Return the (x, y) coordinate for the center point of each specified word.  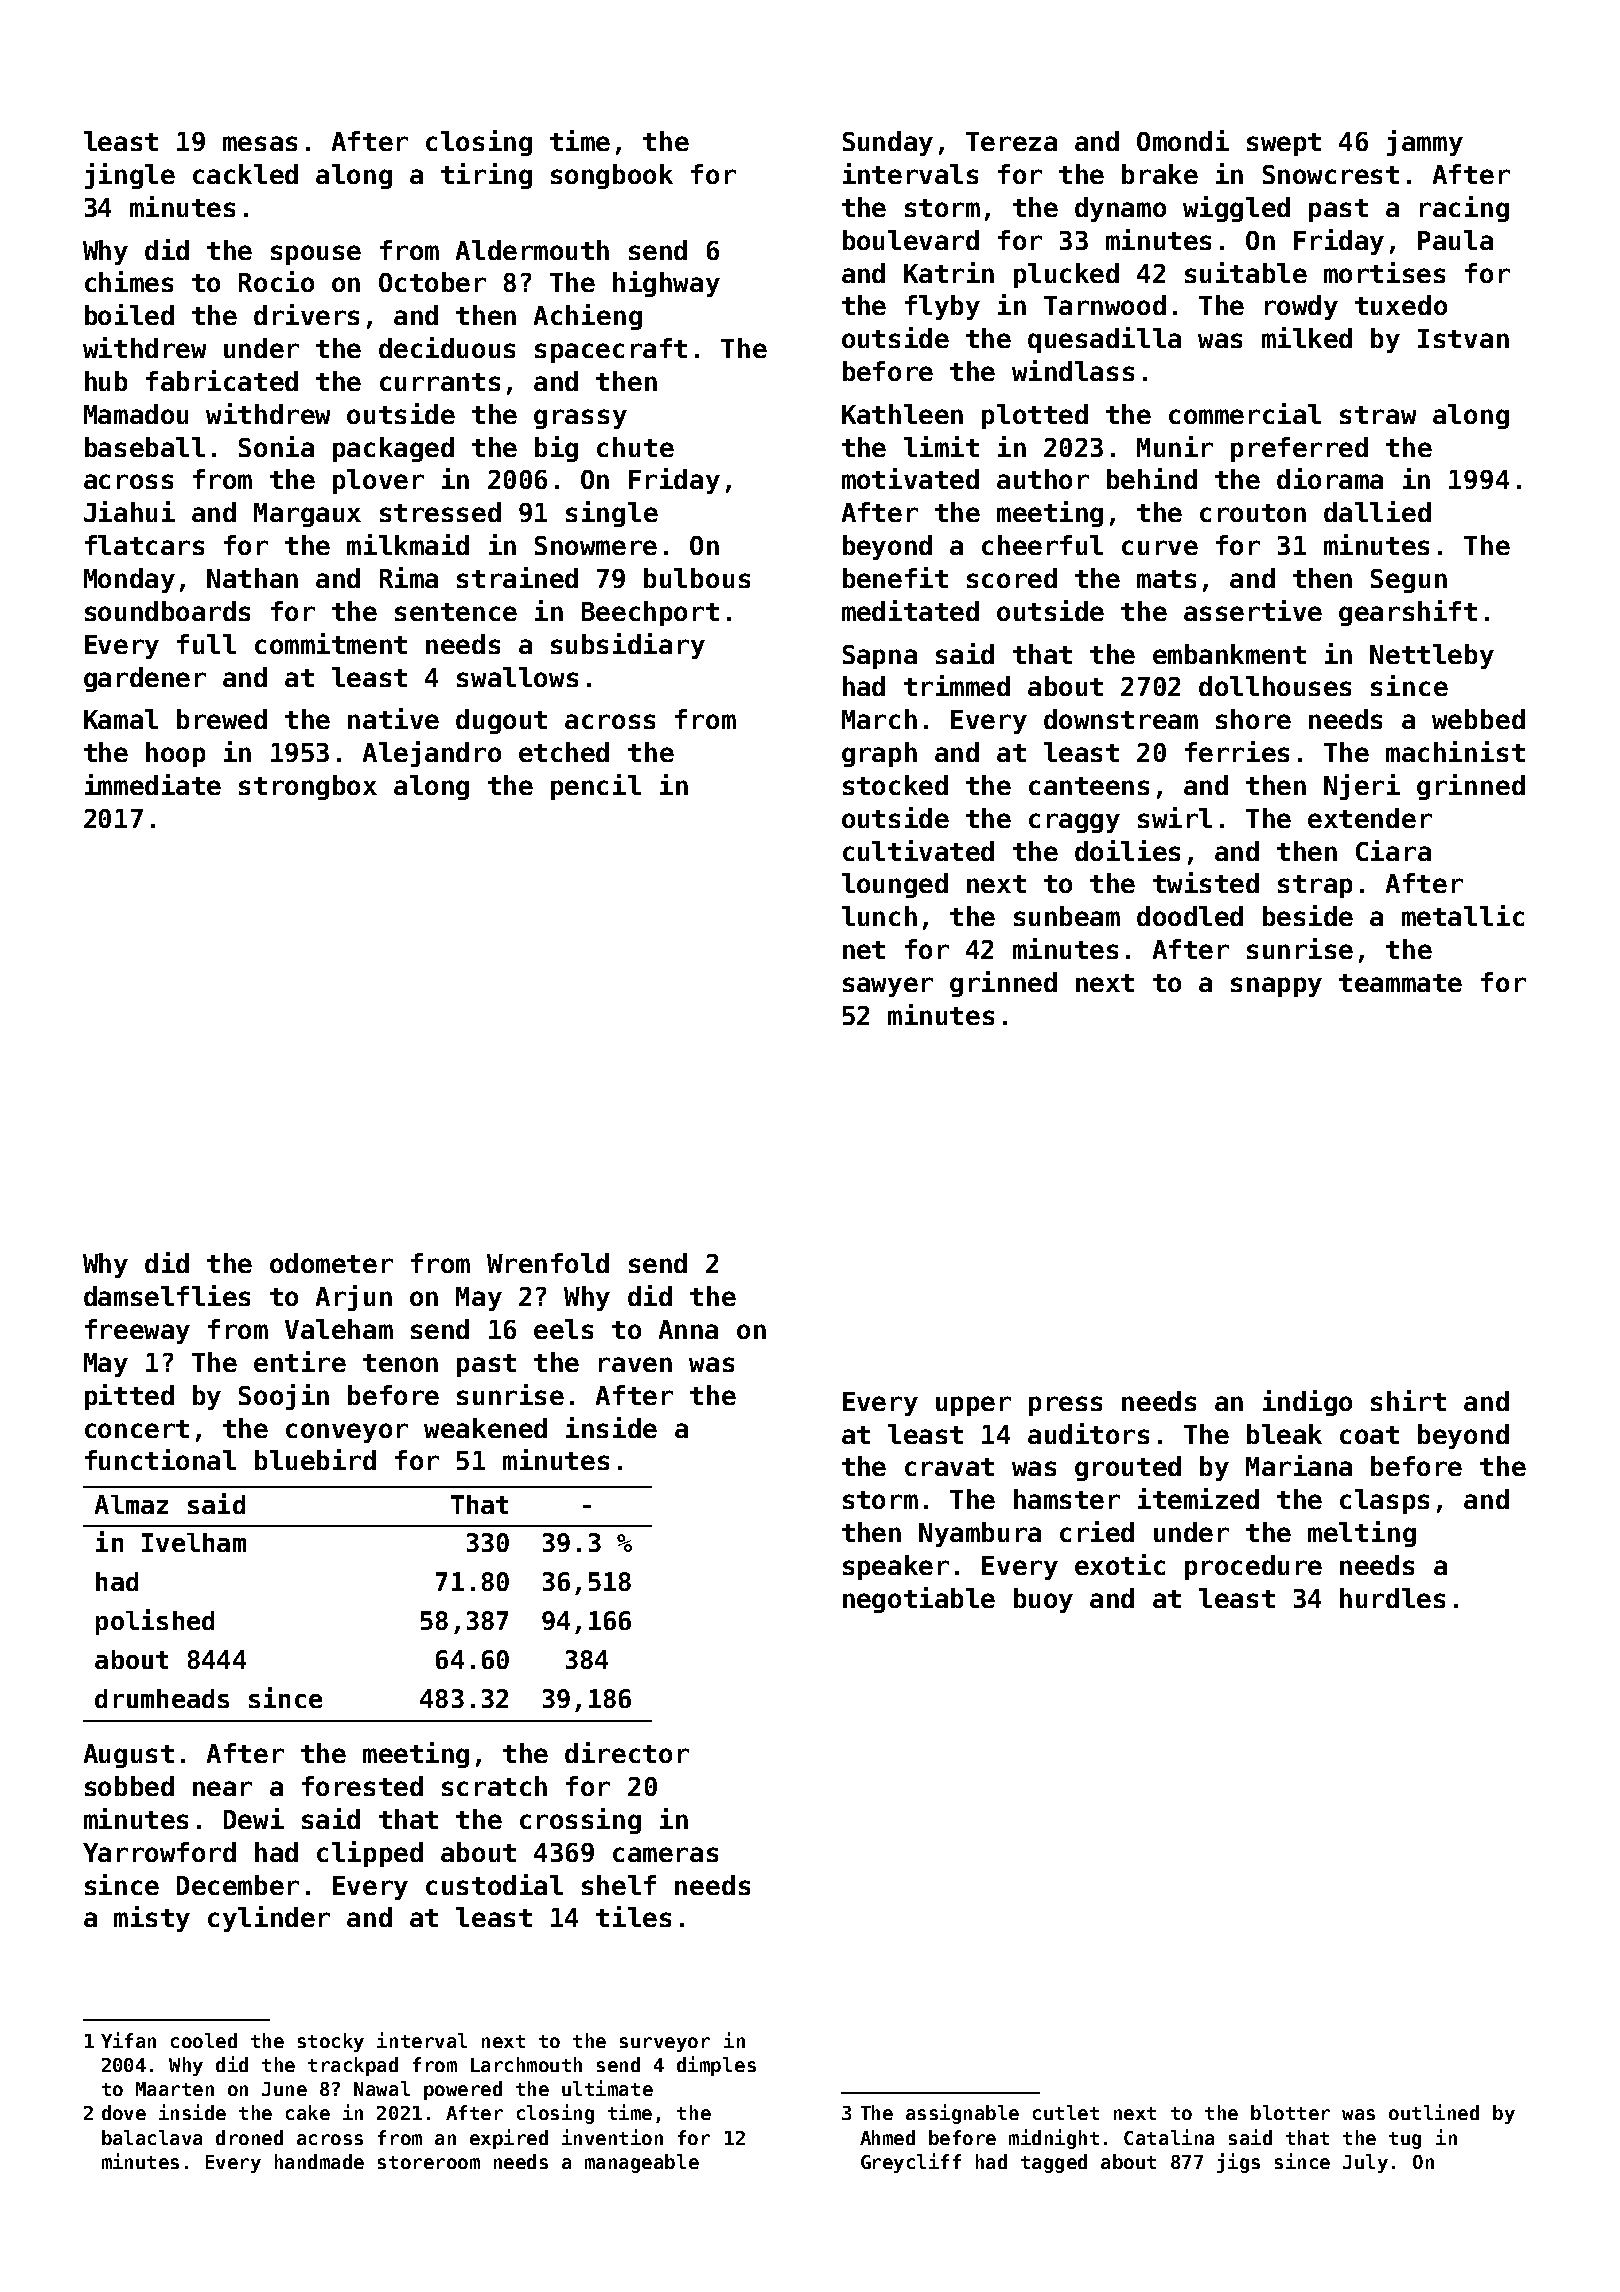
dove (124, 2112)
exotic (1120, 1564)
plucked (1066, 275)
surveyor (665, 2044)
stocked (895, 785)
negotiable (919, 1600)
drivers (306, 314)
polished (155, 1622)
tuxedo (1401, 305)
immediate (153, 784)
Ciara (1393, 850)
